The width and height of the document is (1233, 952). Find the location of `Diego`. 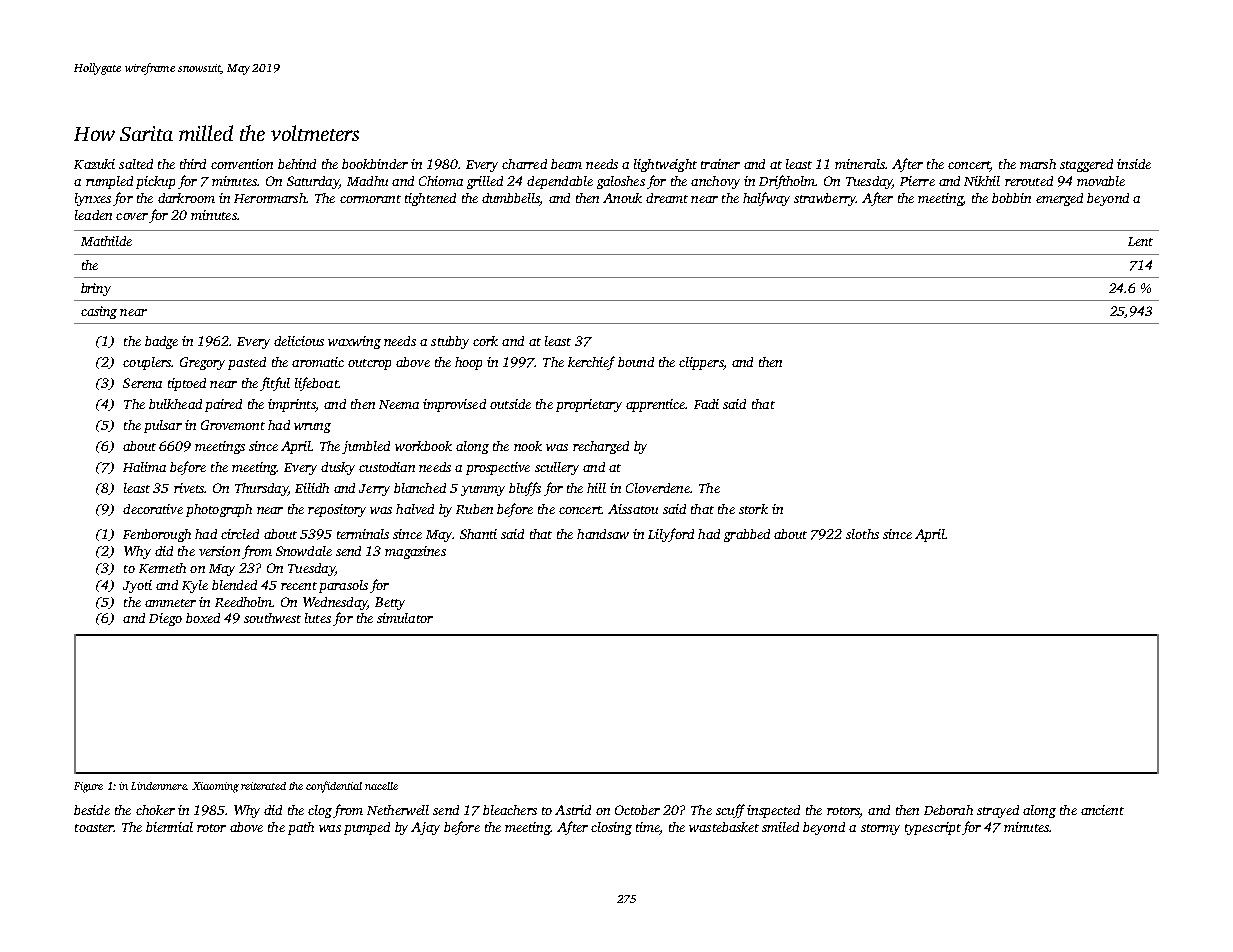

Diego is located at coordinates (165, 619).
